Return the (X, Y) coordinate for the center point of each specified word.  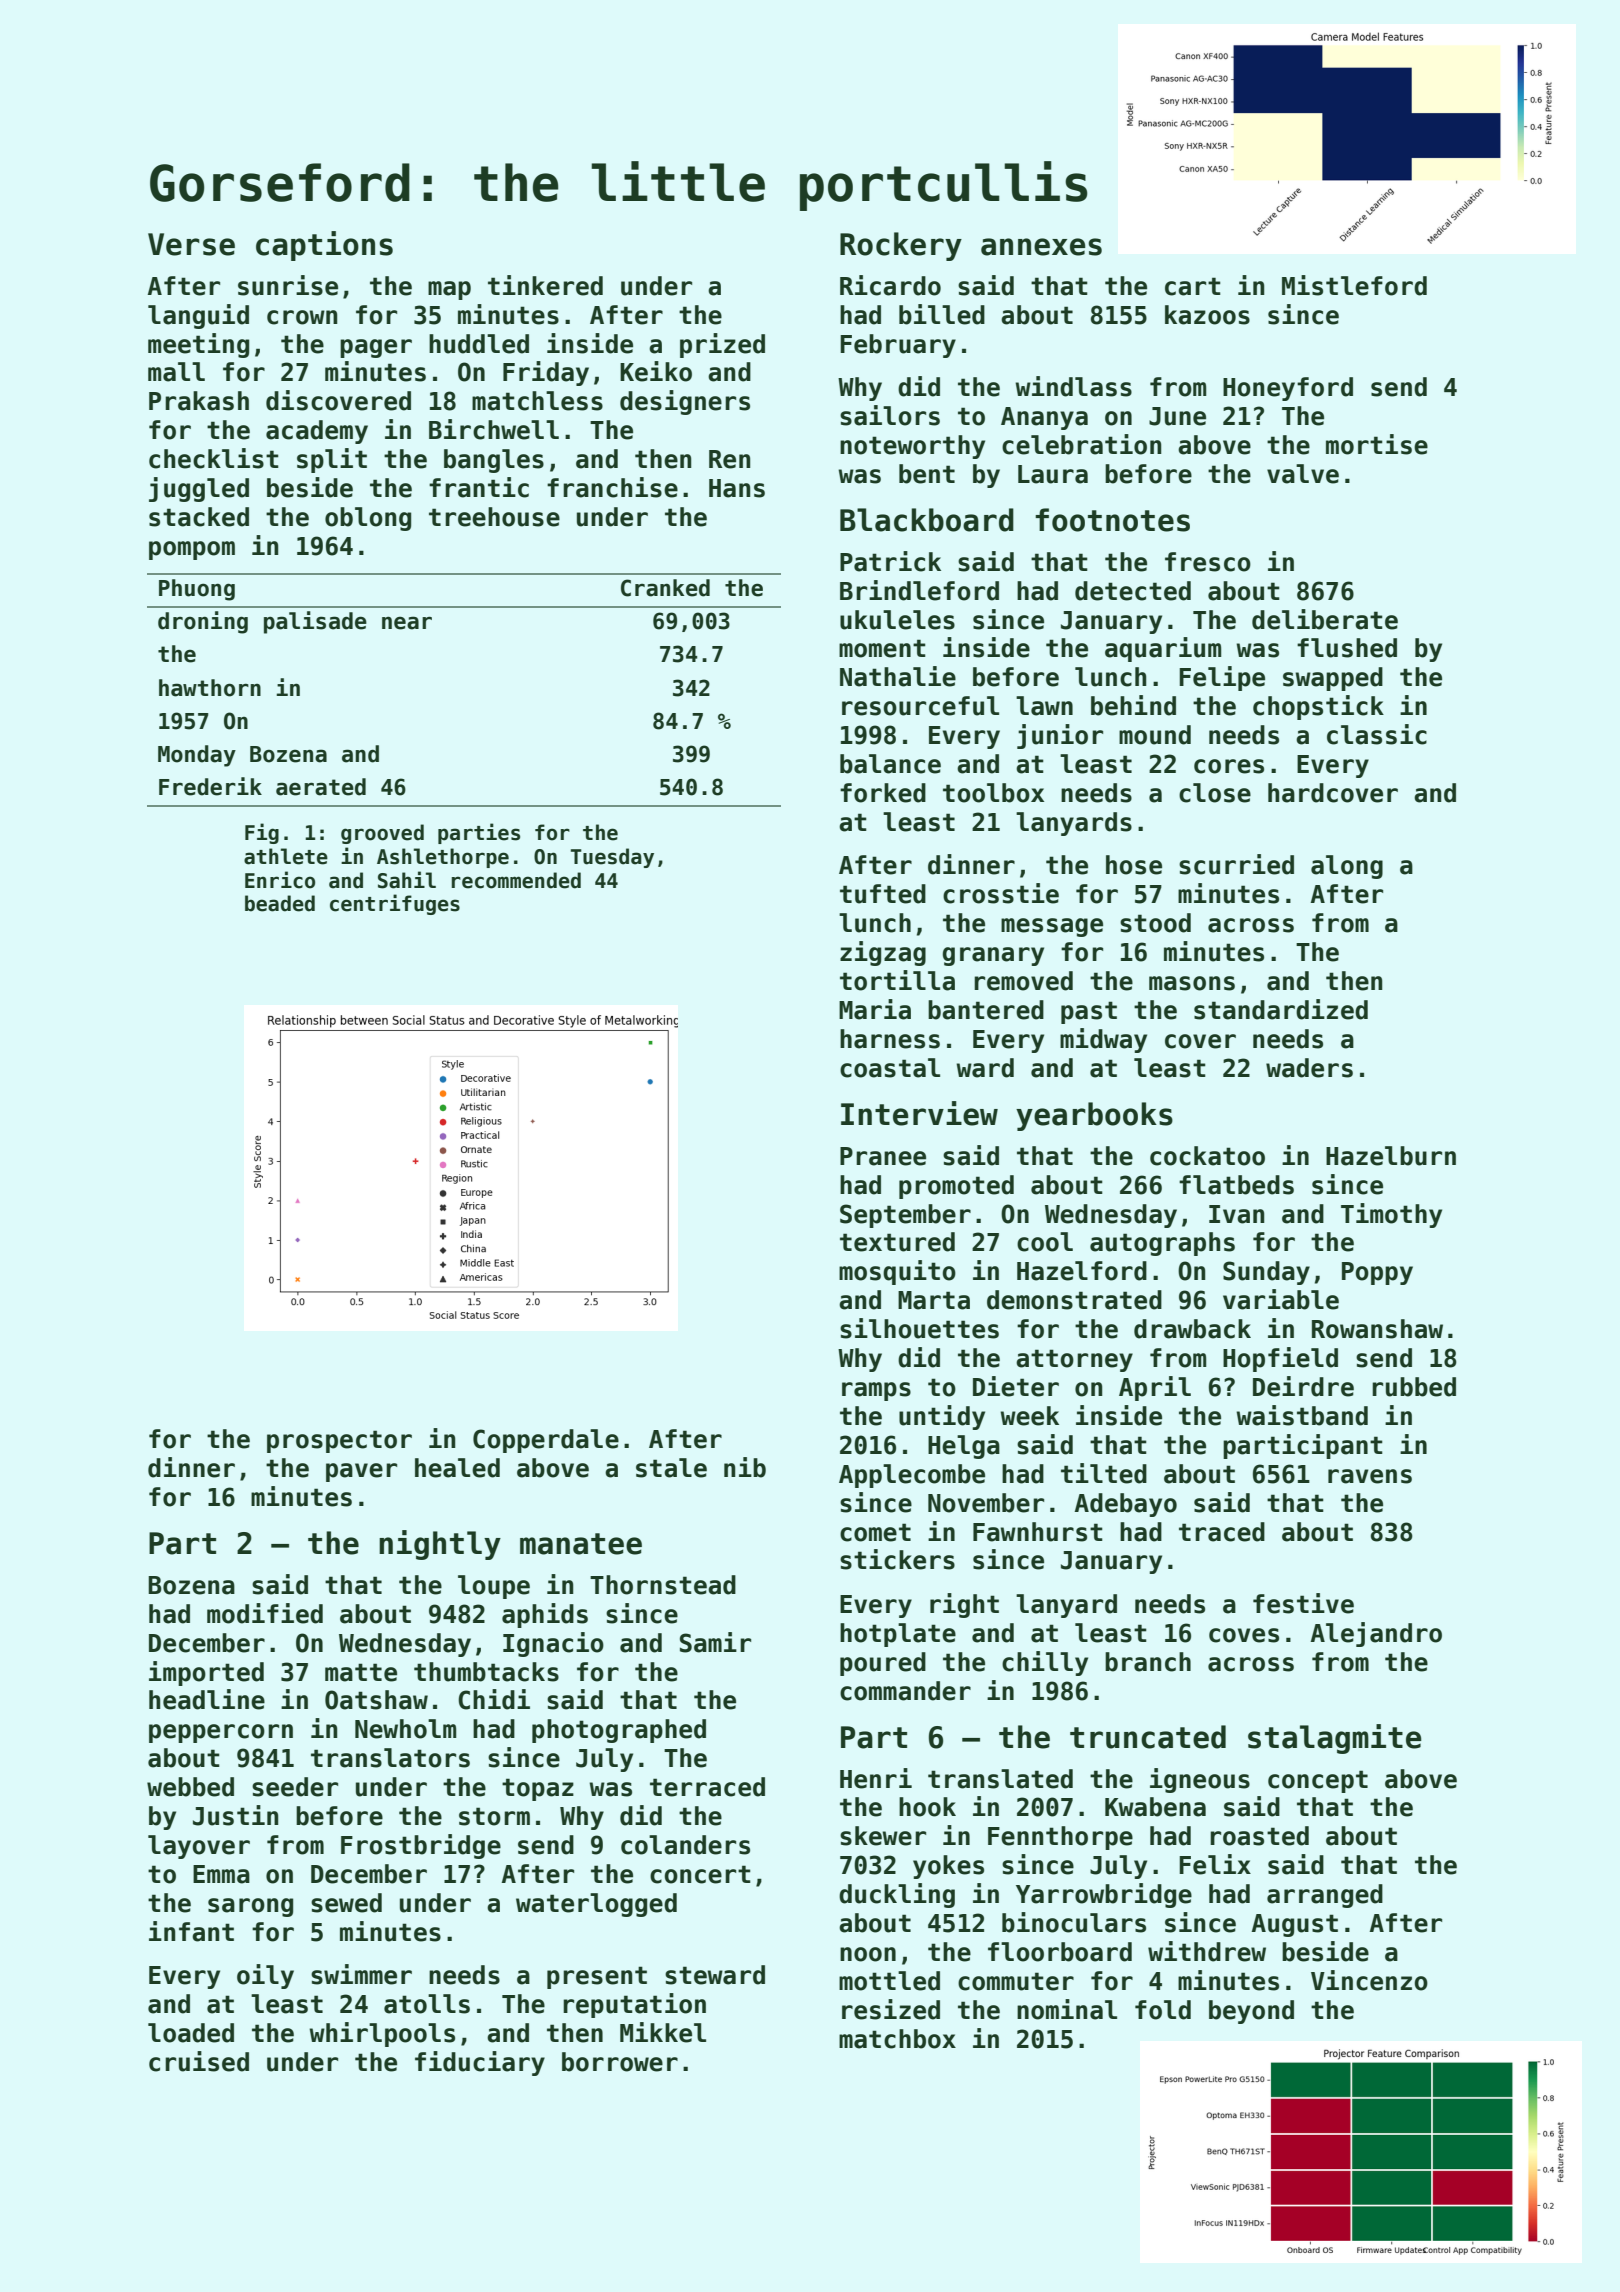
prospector (339, 1441)
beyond (1251, 2012)
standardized (1281, 1009)
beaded (280, 903)
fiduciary (480, 2063)
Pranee (883, 1156)
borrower (620, 2062)
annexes (1041, 247)
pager (376, 348)
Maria (875, 1009)
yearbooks (1094, 1116)
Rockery (901, 246)
